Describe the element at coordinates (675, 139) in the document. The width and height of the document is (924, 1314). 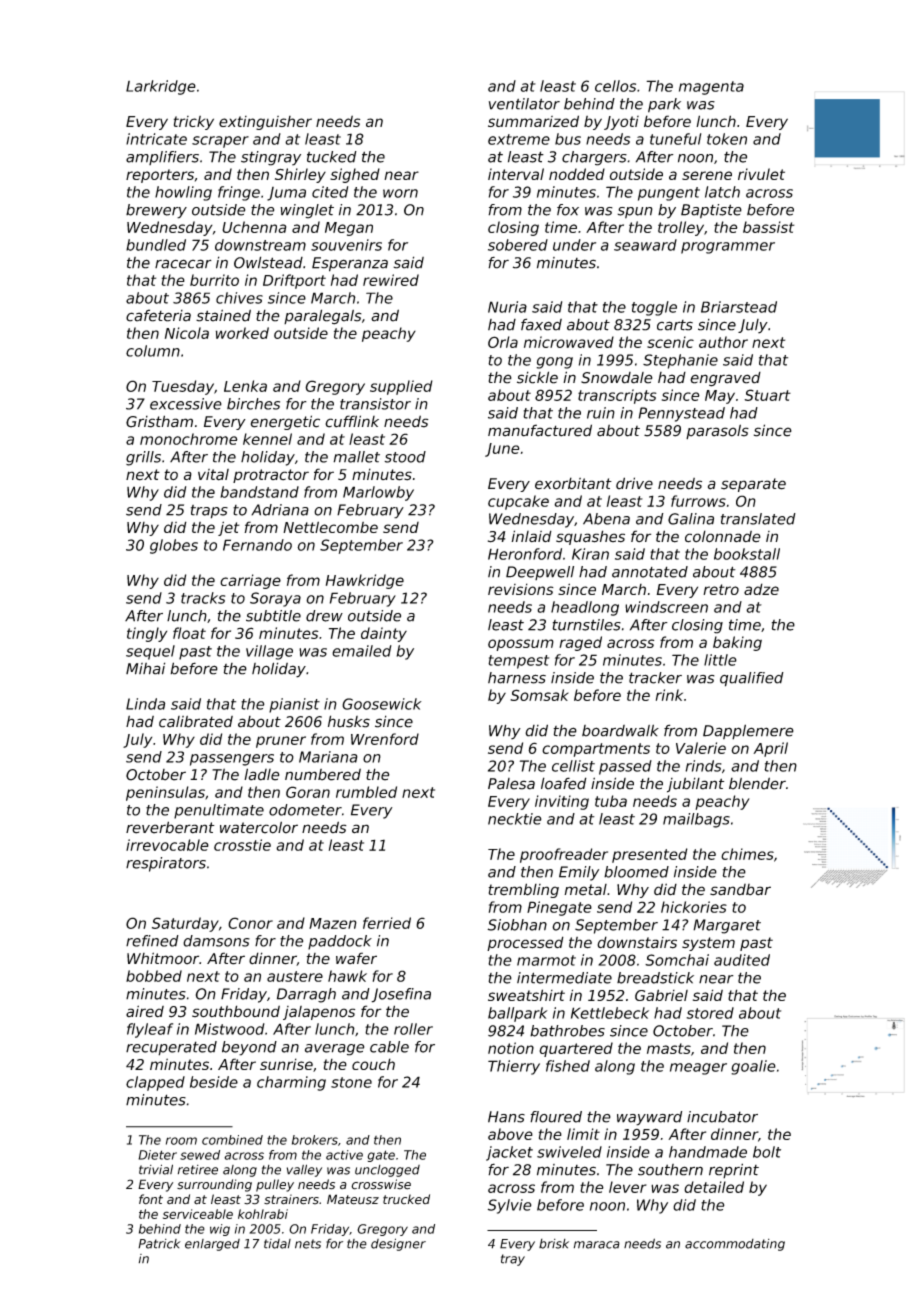
I see `tuneful` at that location.
